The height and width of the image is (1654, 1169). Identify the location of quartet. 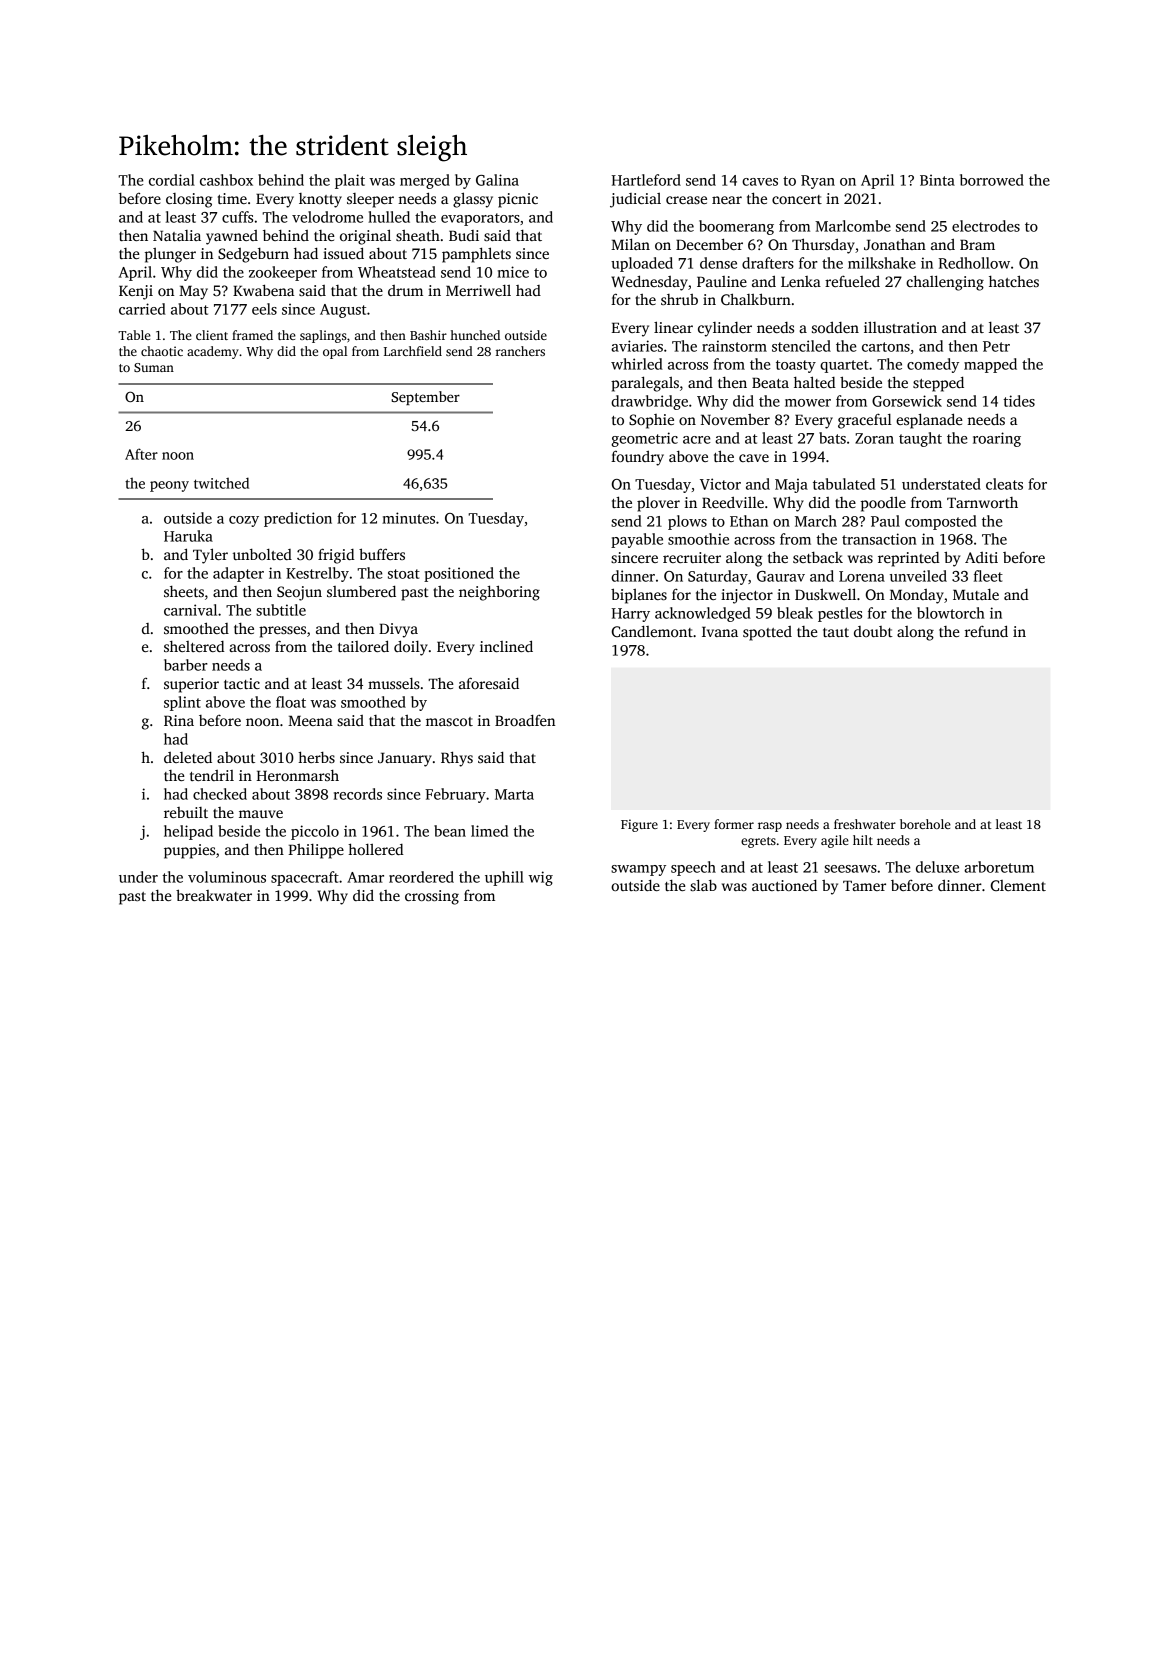
(844, 366).
